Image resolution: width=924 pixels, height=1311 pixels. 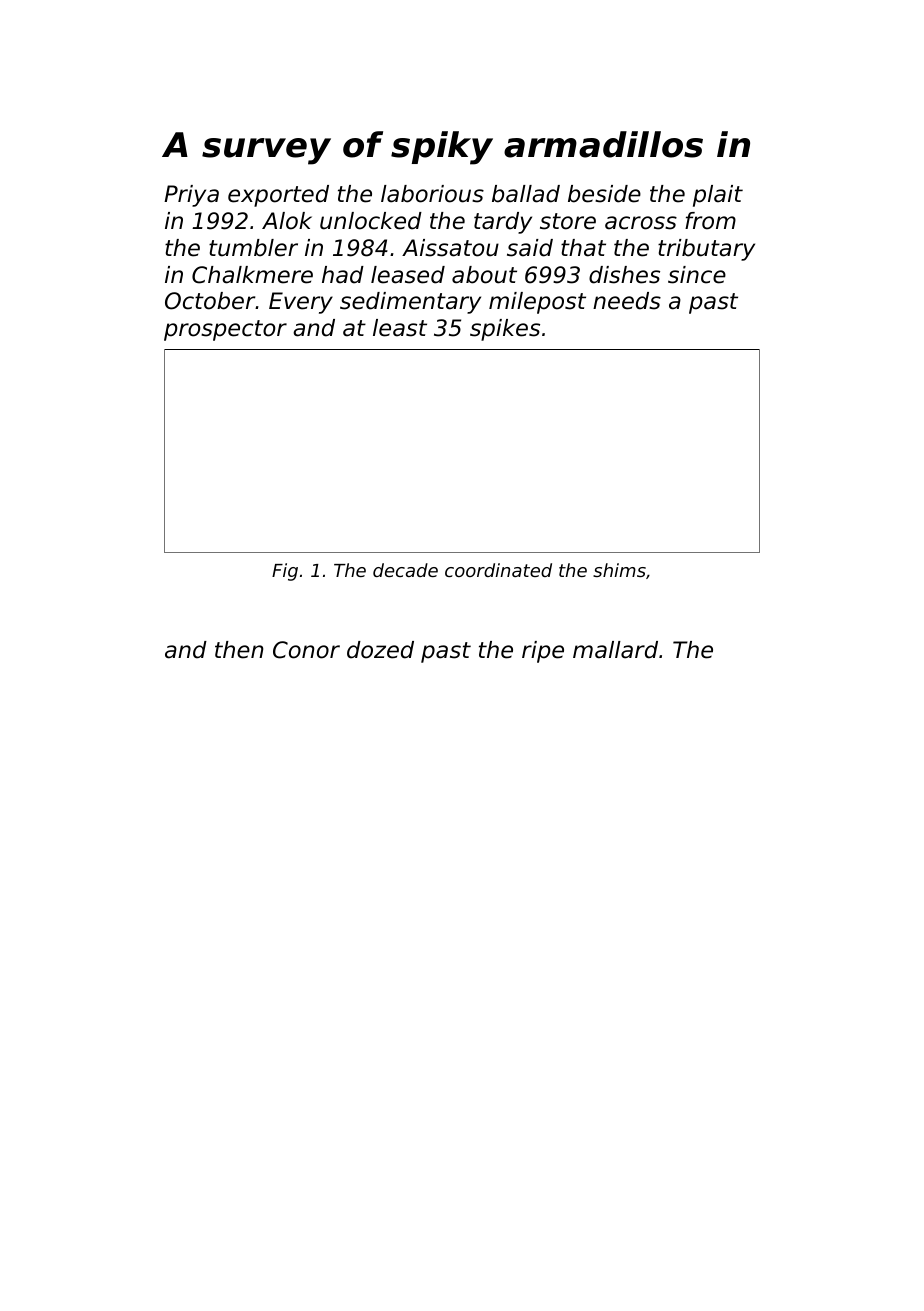 I want to click on ballad, so click(x=526, y=194).
